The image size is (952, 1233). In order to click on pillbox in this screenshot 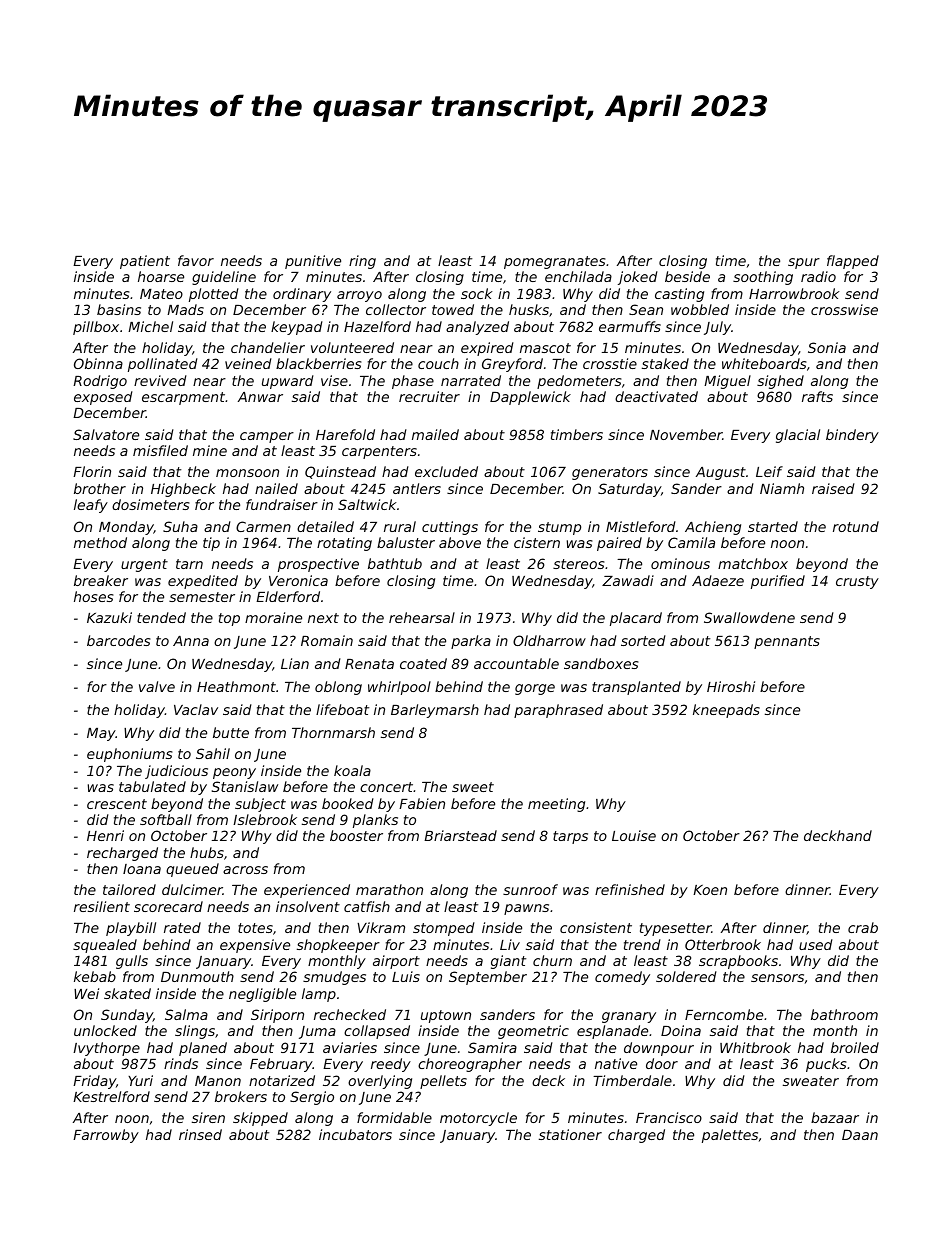, I will do `click(96, 328)`.
